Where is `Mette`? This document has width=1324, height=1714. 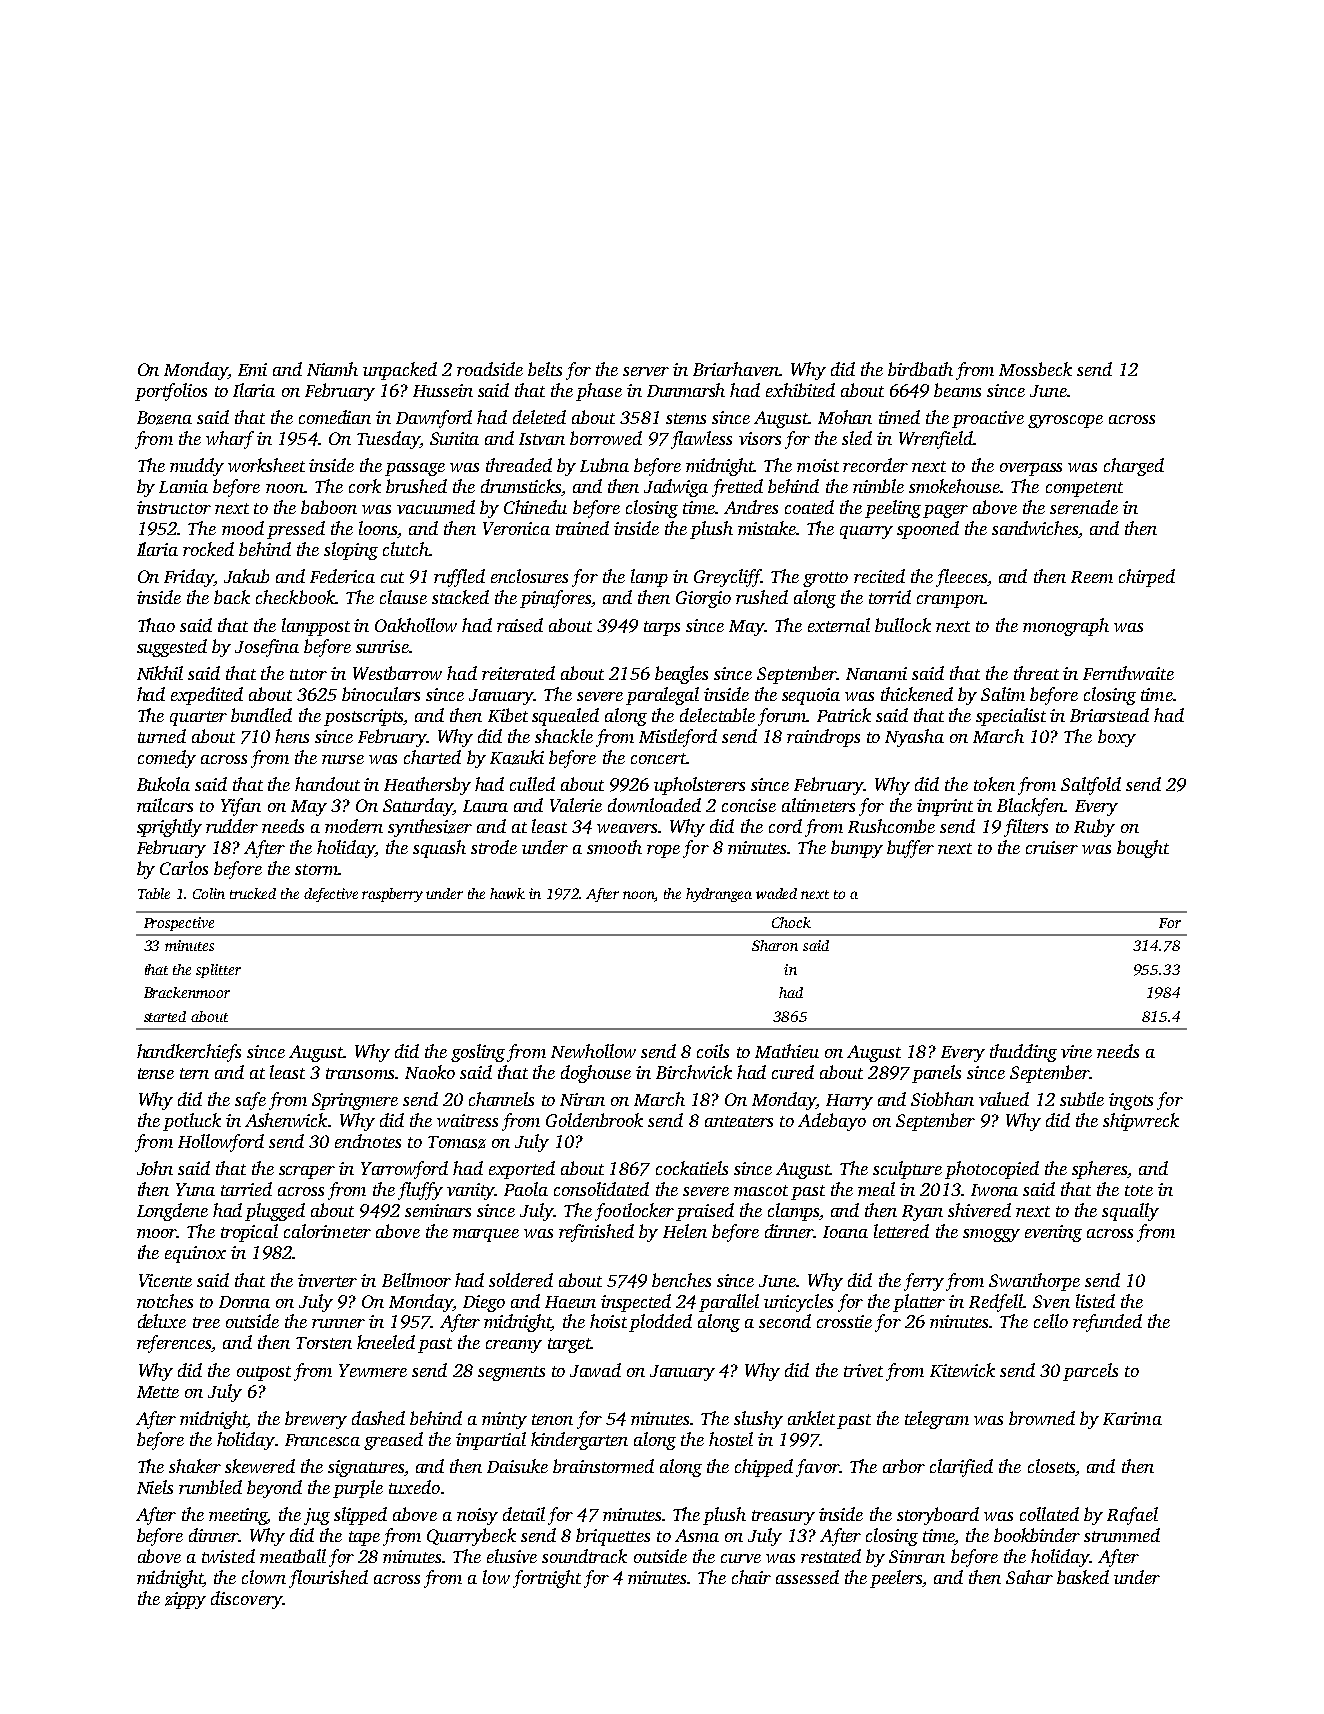
Mette is located at coordinates (158, 1392).
